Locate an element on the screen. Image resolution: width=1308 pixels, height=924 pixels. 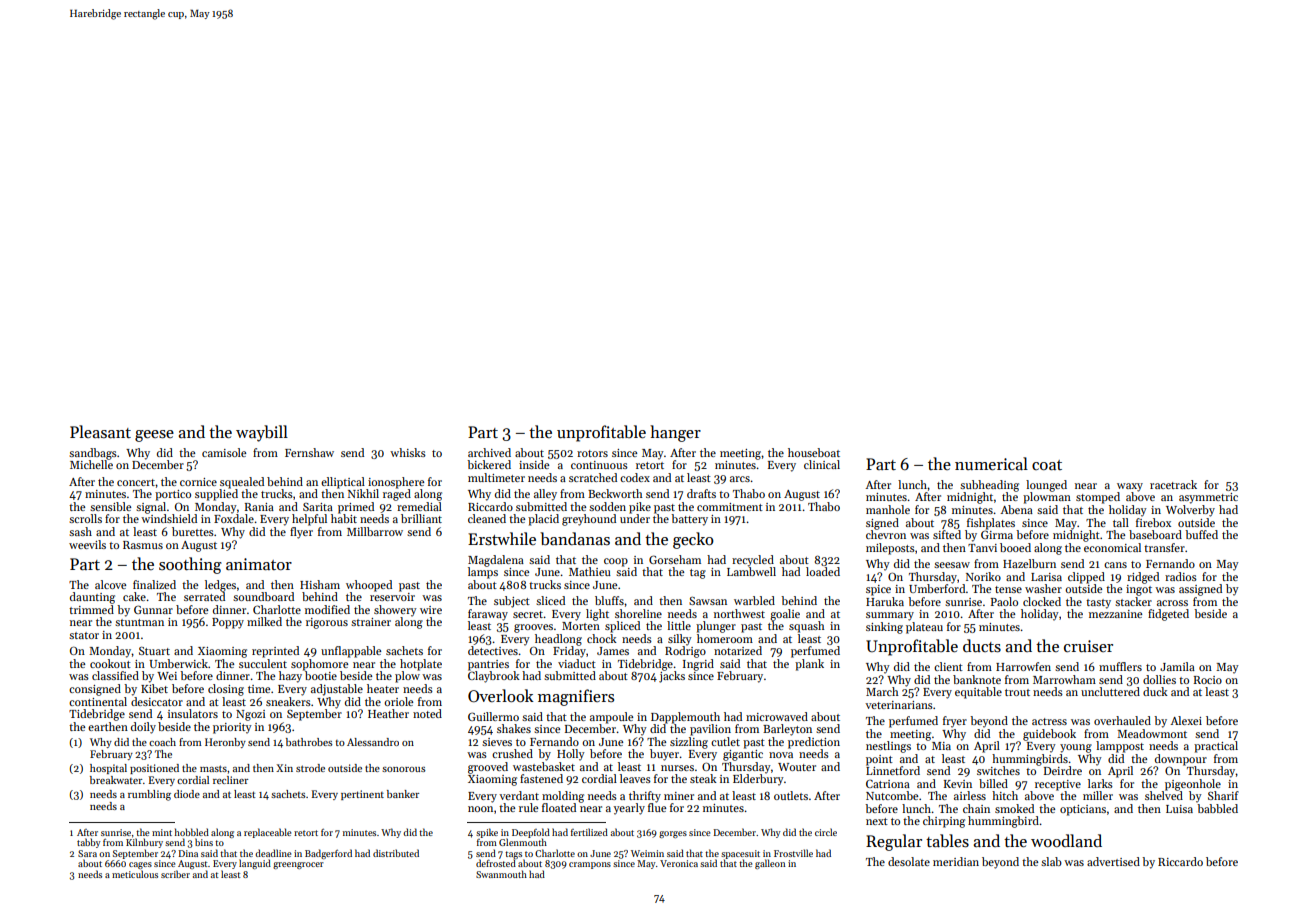
Foxdale is located at coordinates (234, 518).
